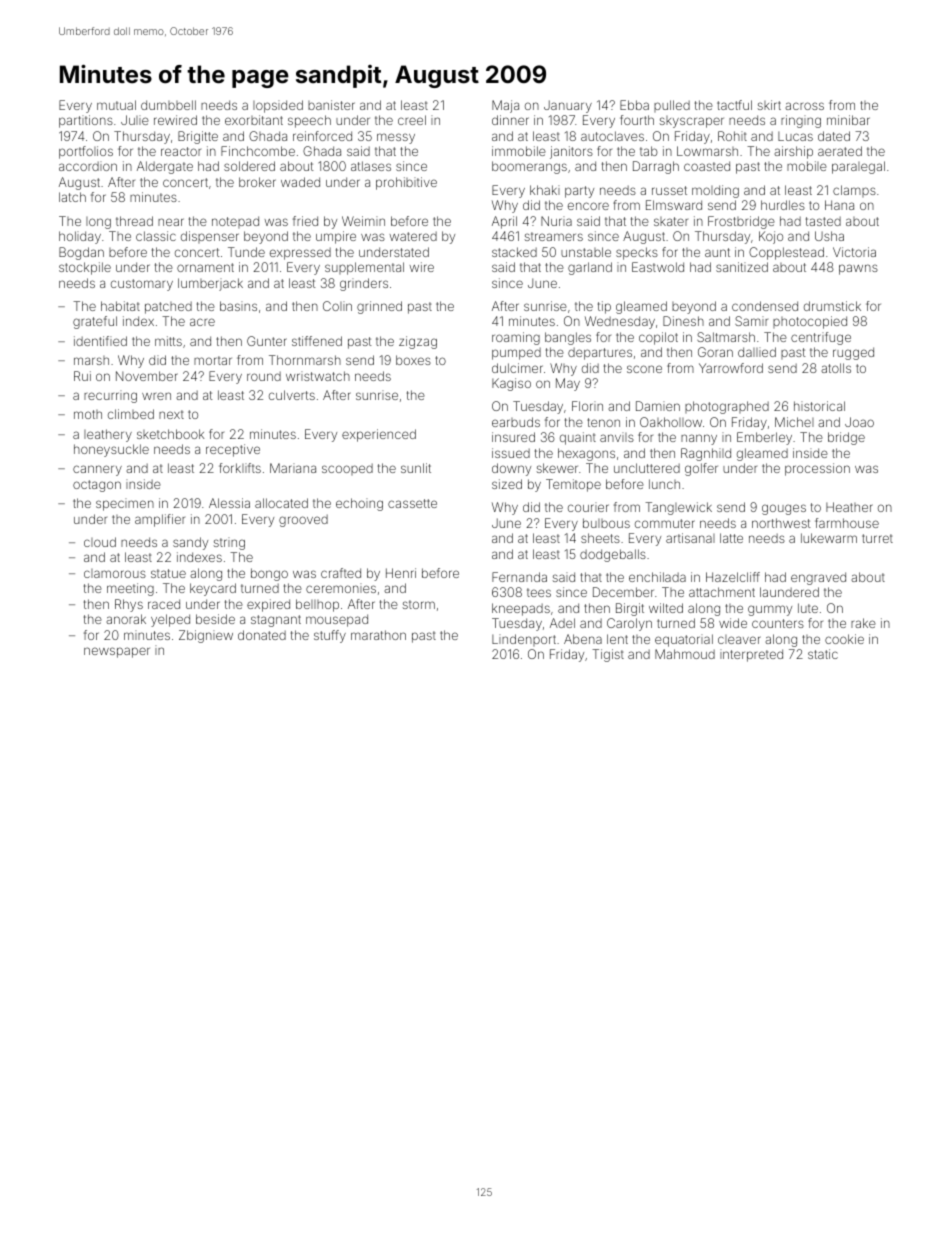  Describe the element at coordinates (412, 120) in the screenshot. I see `creel` at that location.
